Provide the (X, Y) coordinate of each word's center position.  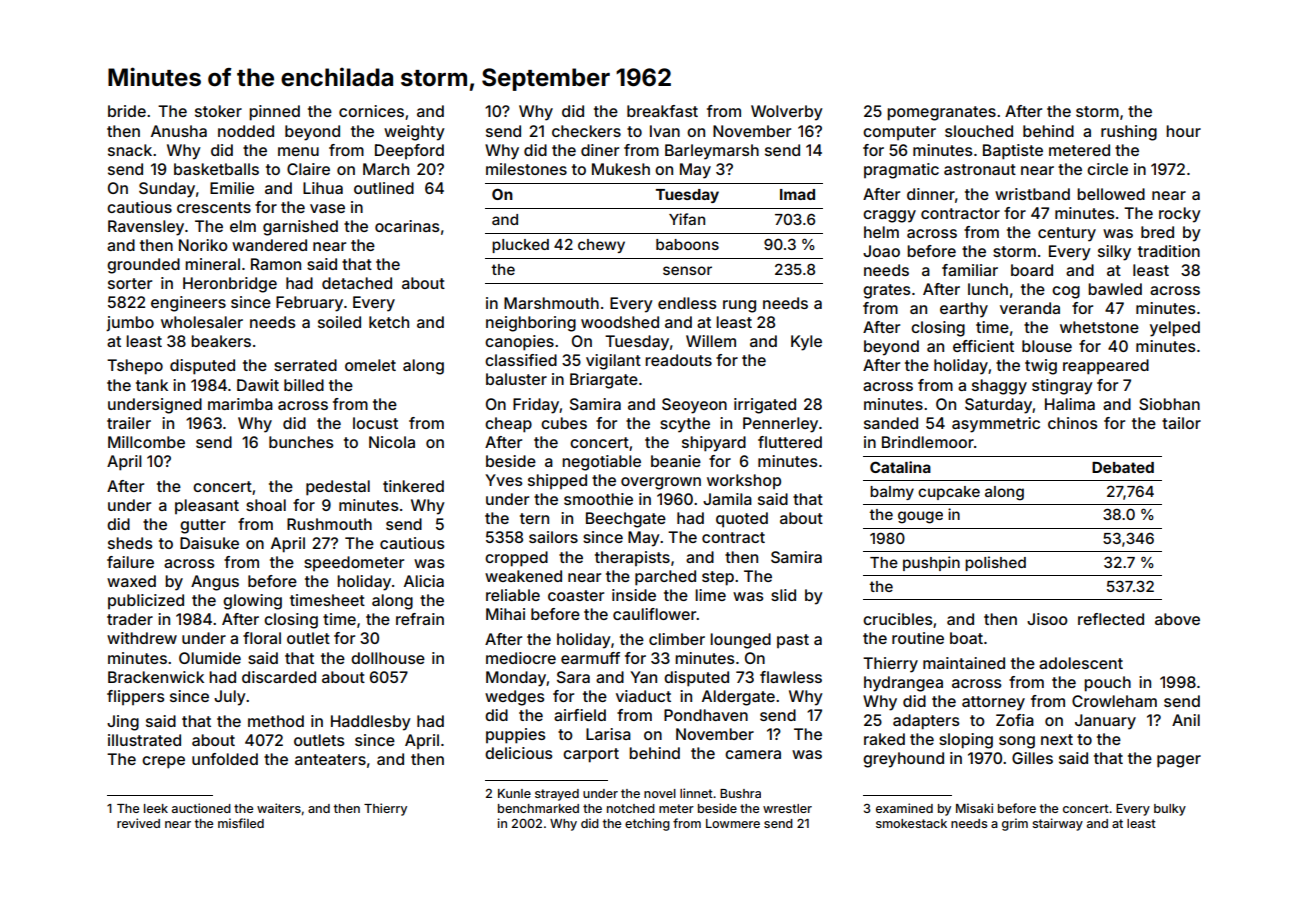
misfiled (241, 823)
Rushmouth (329, 524)
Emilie (232, 188)
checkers (586, 131)
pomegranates (941, 113)
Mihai (505, 614)
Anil (1186, 720)
